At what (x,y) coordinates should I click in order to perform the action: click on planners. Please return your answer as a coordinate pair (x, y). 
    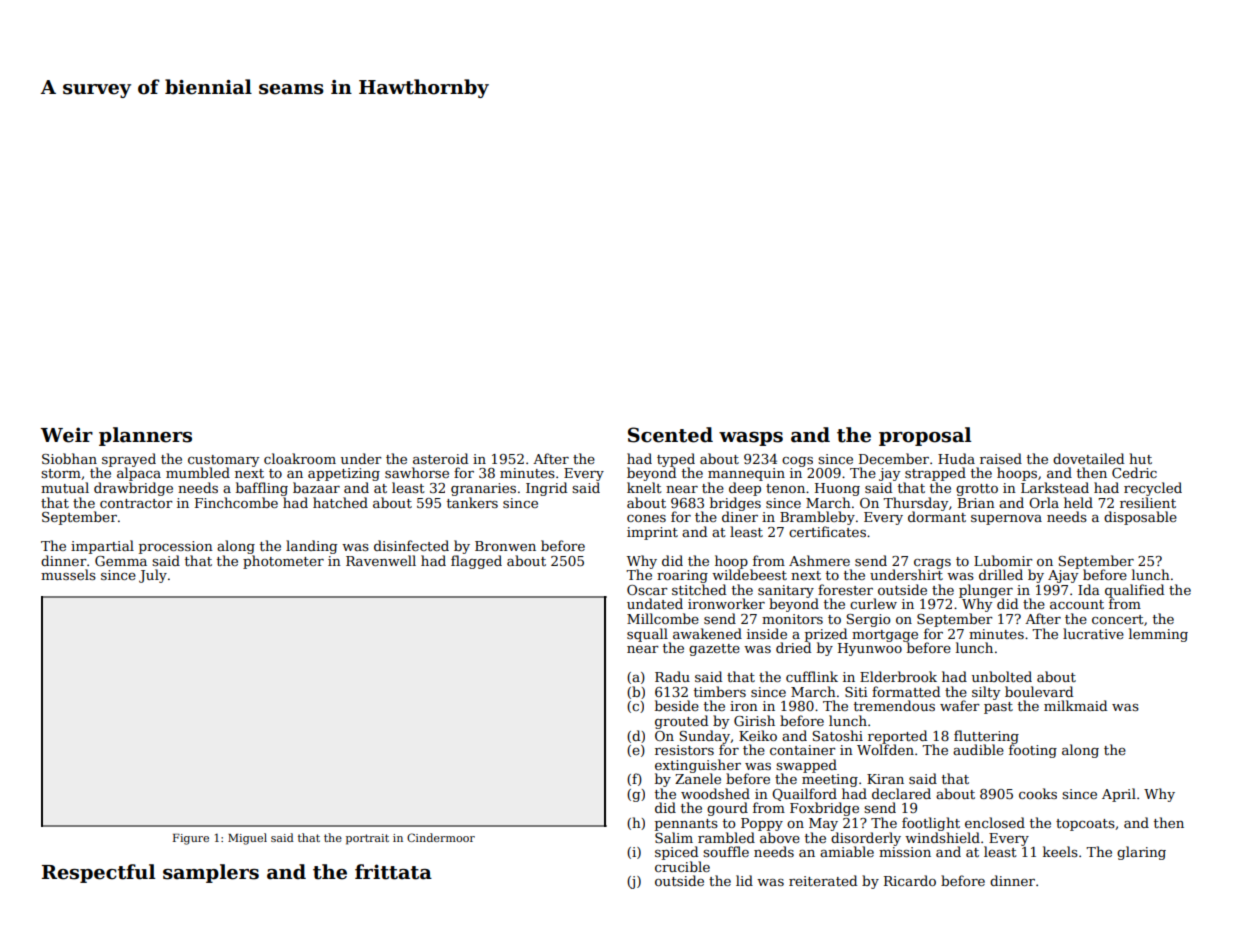
    Looking at the image, I should click on (145, 436).
